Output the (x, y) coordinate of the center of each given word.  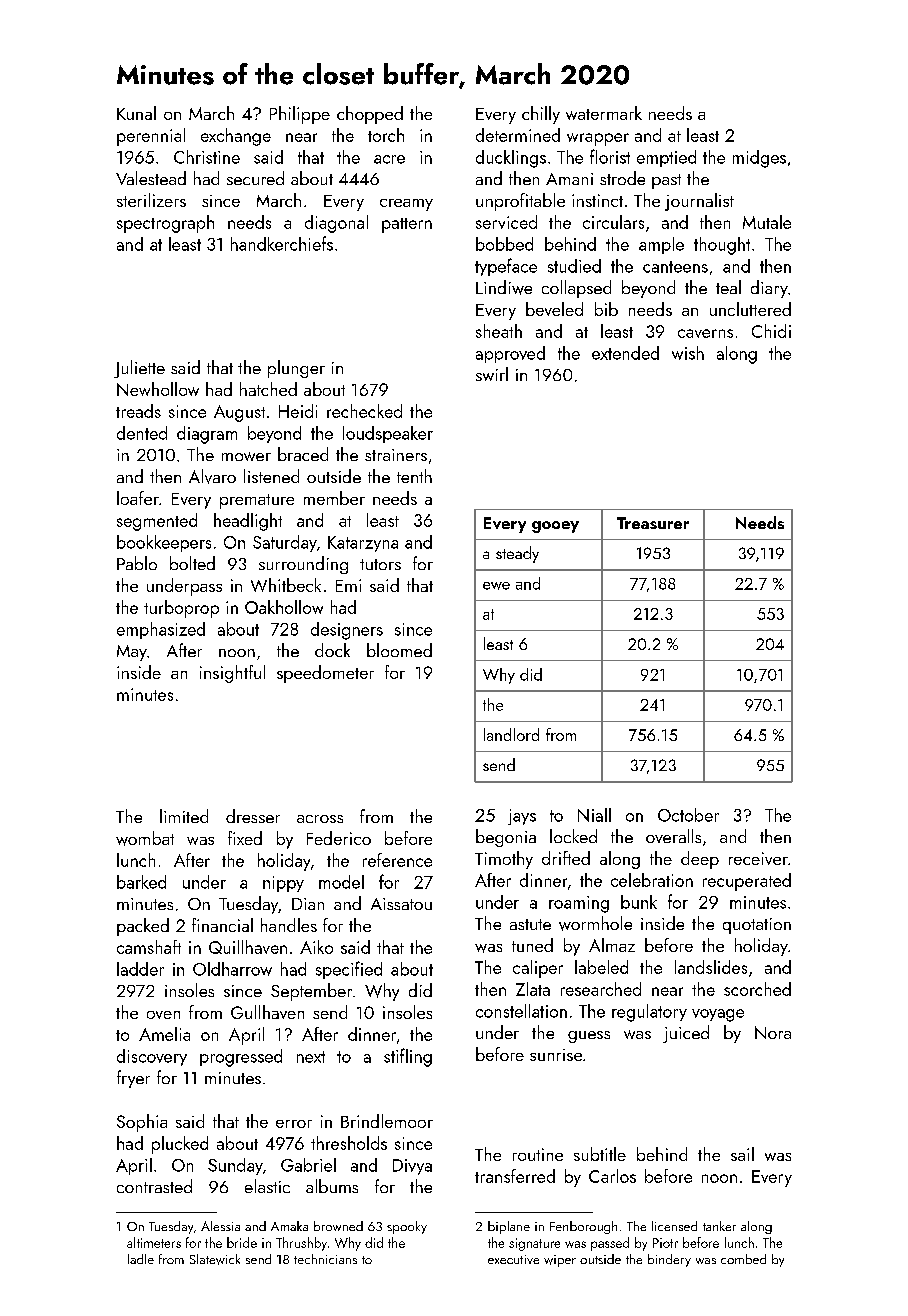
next (311, 1057)
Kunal (136, 113)
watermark (604, 113)
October (688, 815)
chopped (370, 115)
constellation (521, 1011)
